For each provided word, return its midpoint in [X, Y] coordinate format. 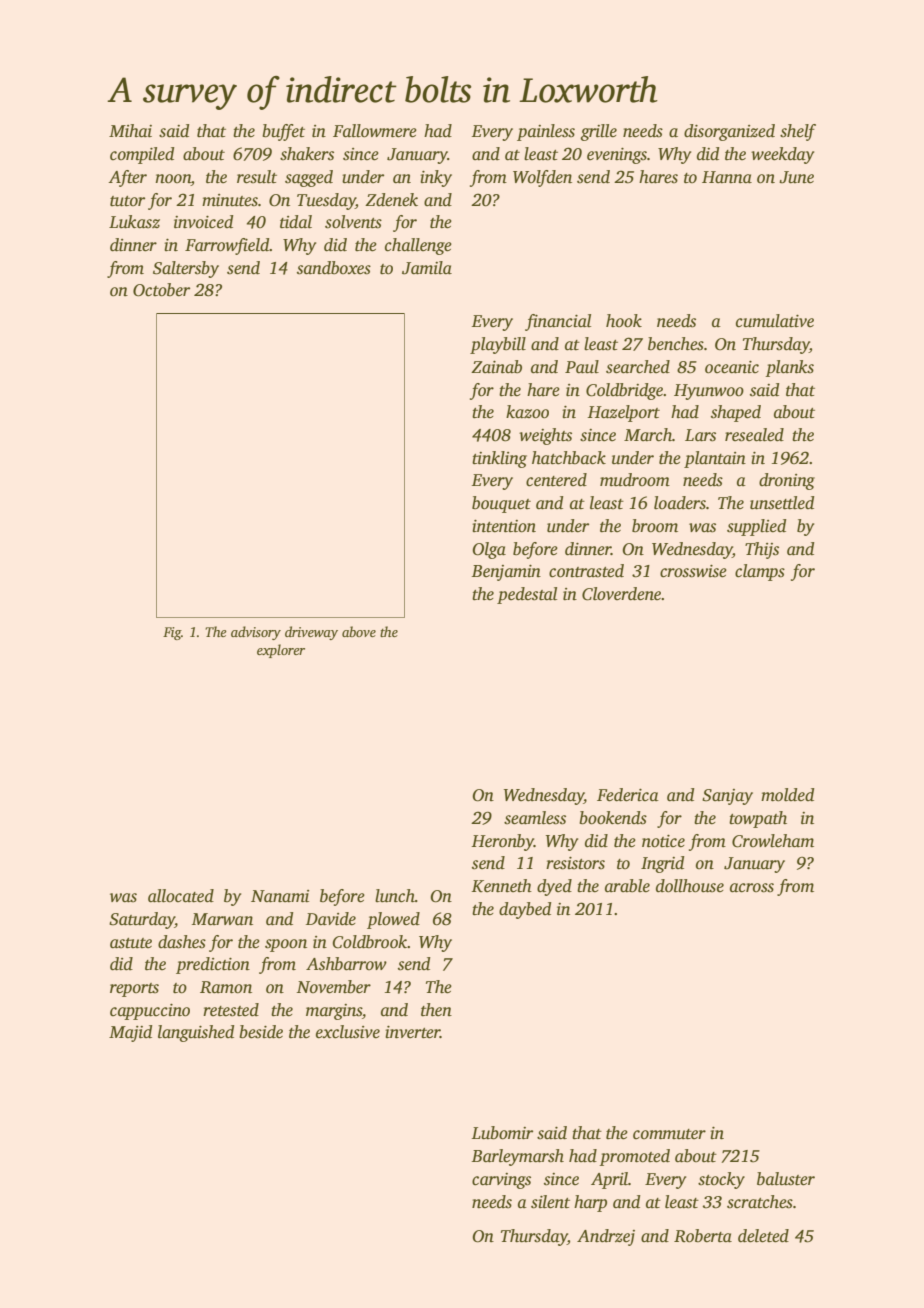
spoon [286, 945]
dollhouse [690, 886]
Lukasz [134, 222]
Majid [130, 1033]
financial [558, 322]
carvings [501, 1181]
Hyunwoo [709, 392]
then [436, 1009]
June [796, 177]
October [161, 290]
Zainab [496, 367]
